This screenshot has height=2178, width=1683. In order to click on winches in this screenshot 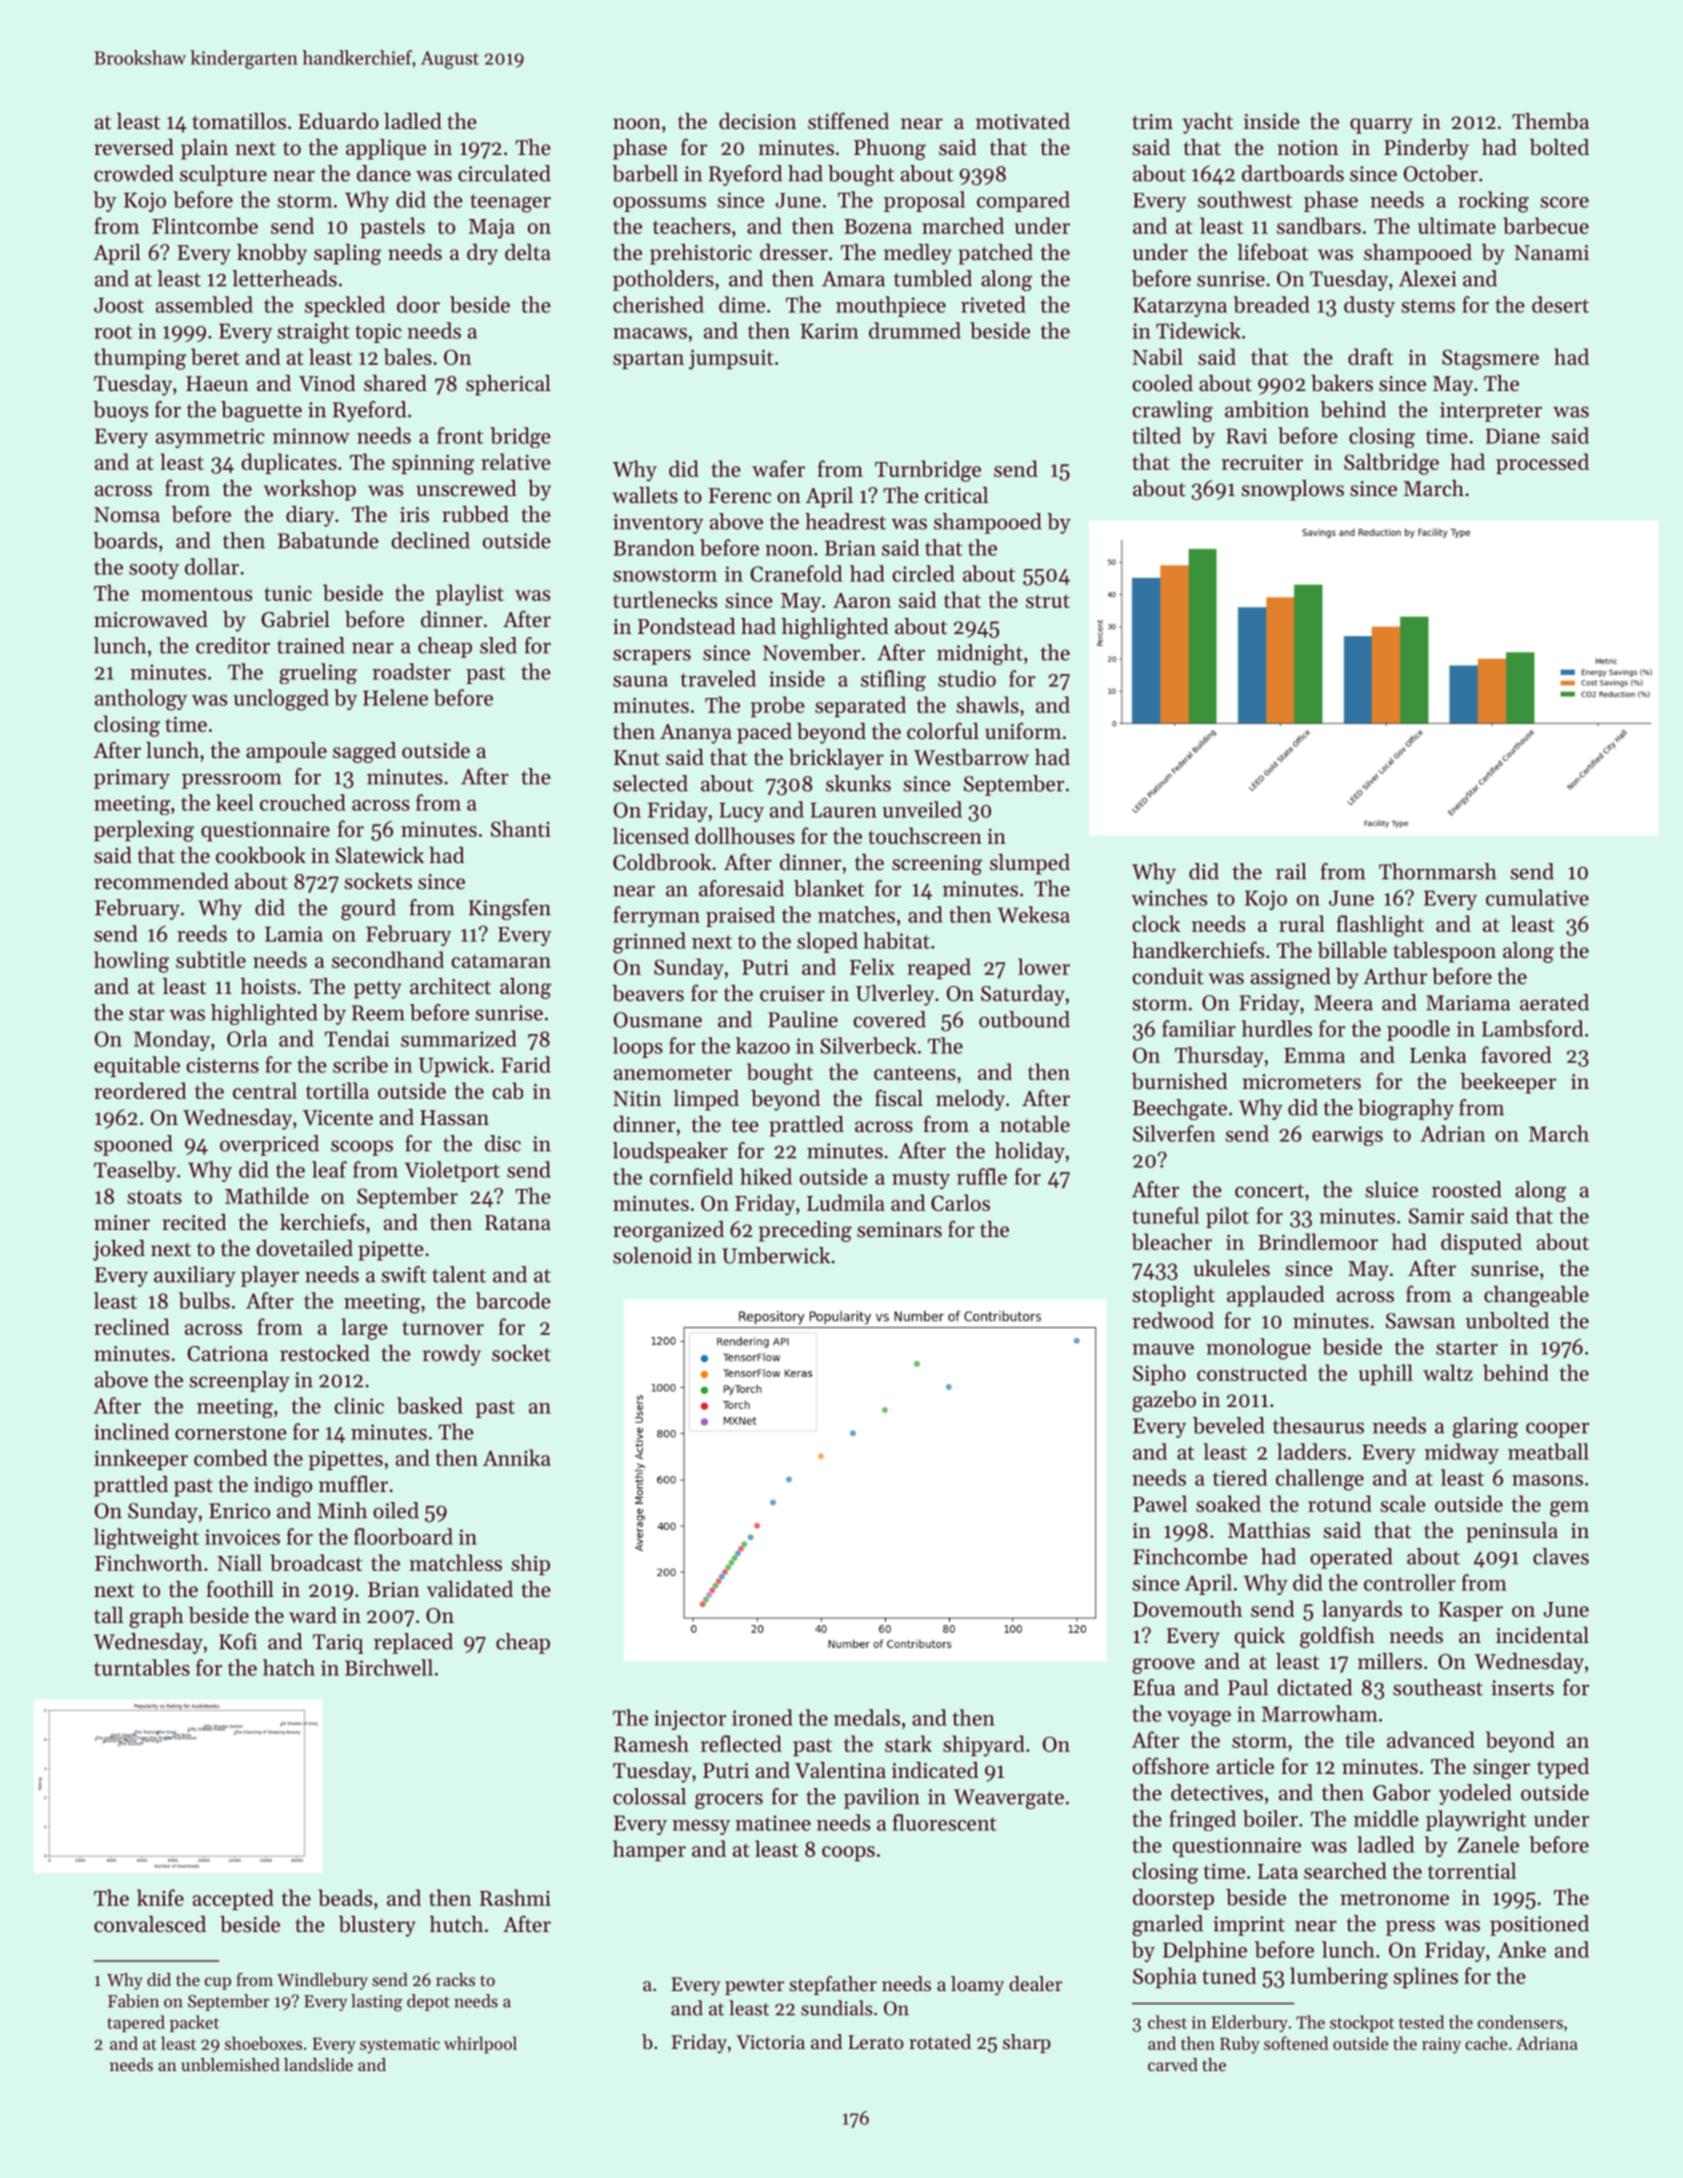, I will do `click(1169, 897)`.
